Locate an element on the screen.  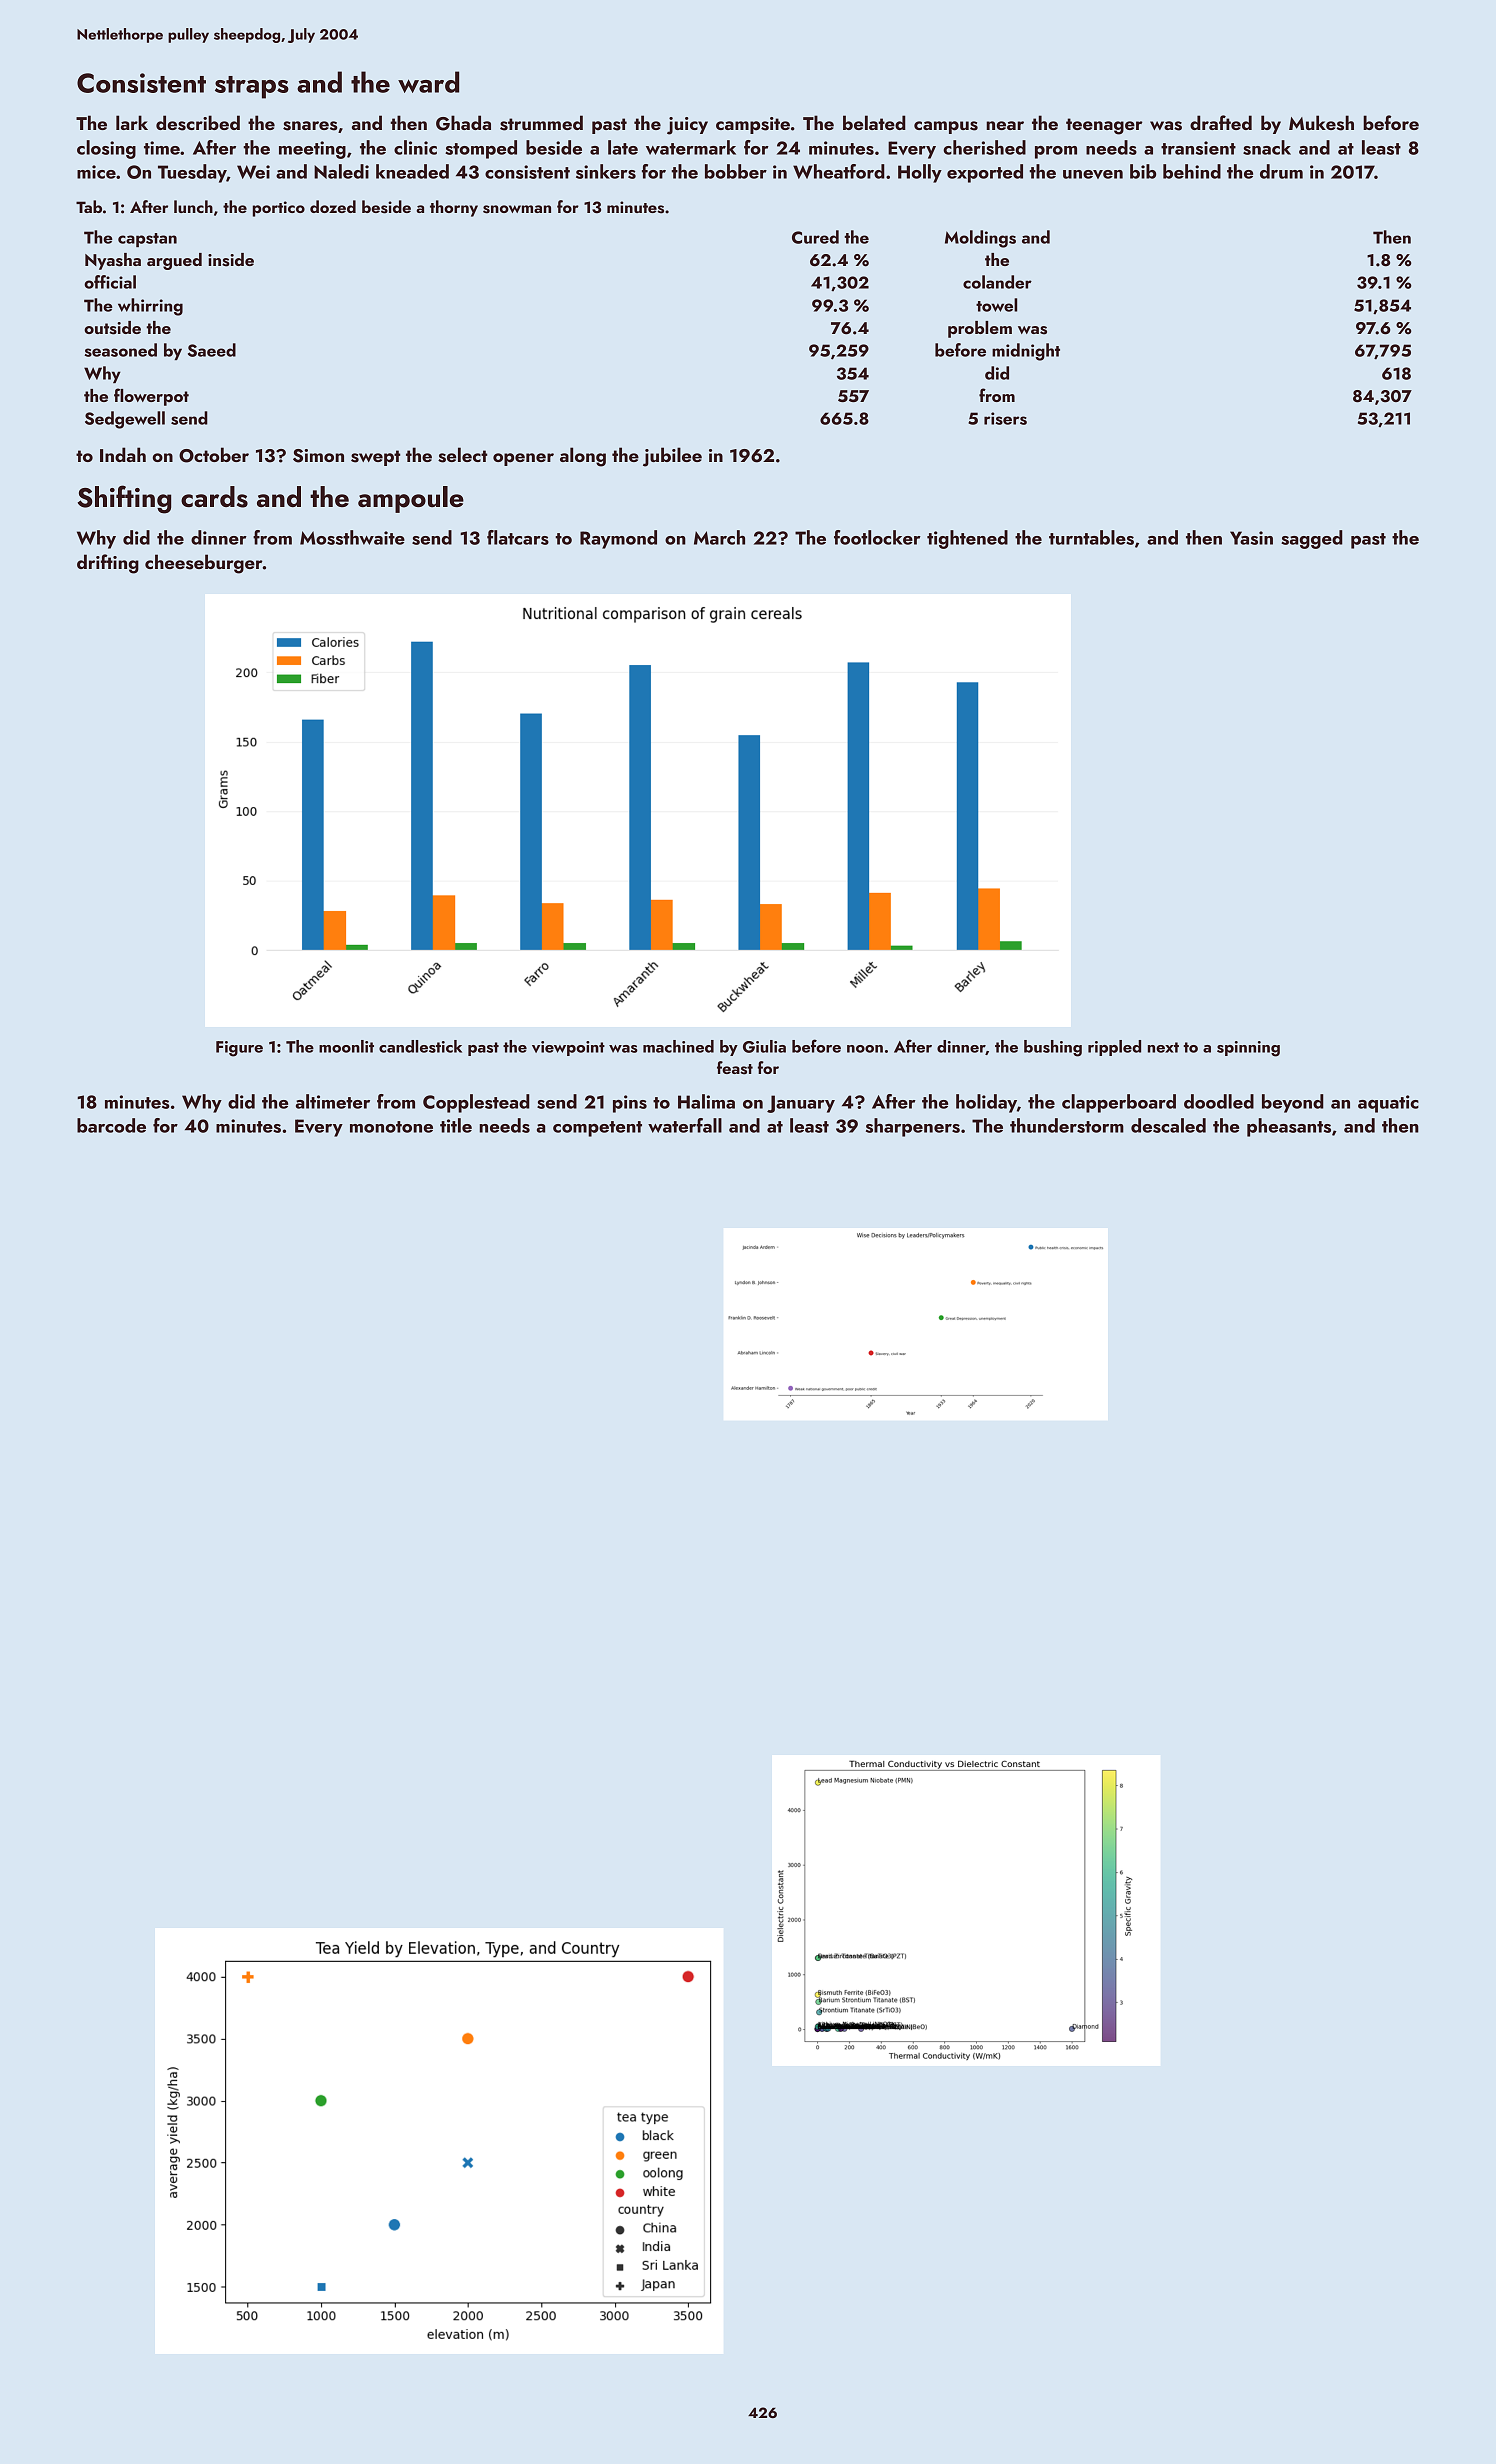
footlocker is located at coordinates (877, 537).
